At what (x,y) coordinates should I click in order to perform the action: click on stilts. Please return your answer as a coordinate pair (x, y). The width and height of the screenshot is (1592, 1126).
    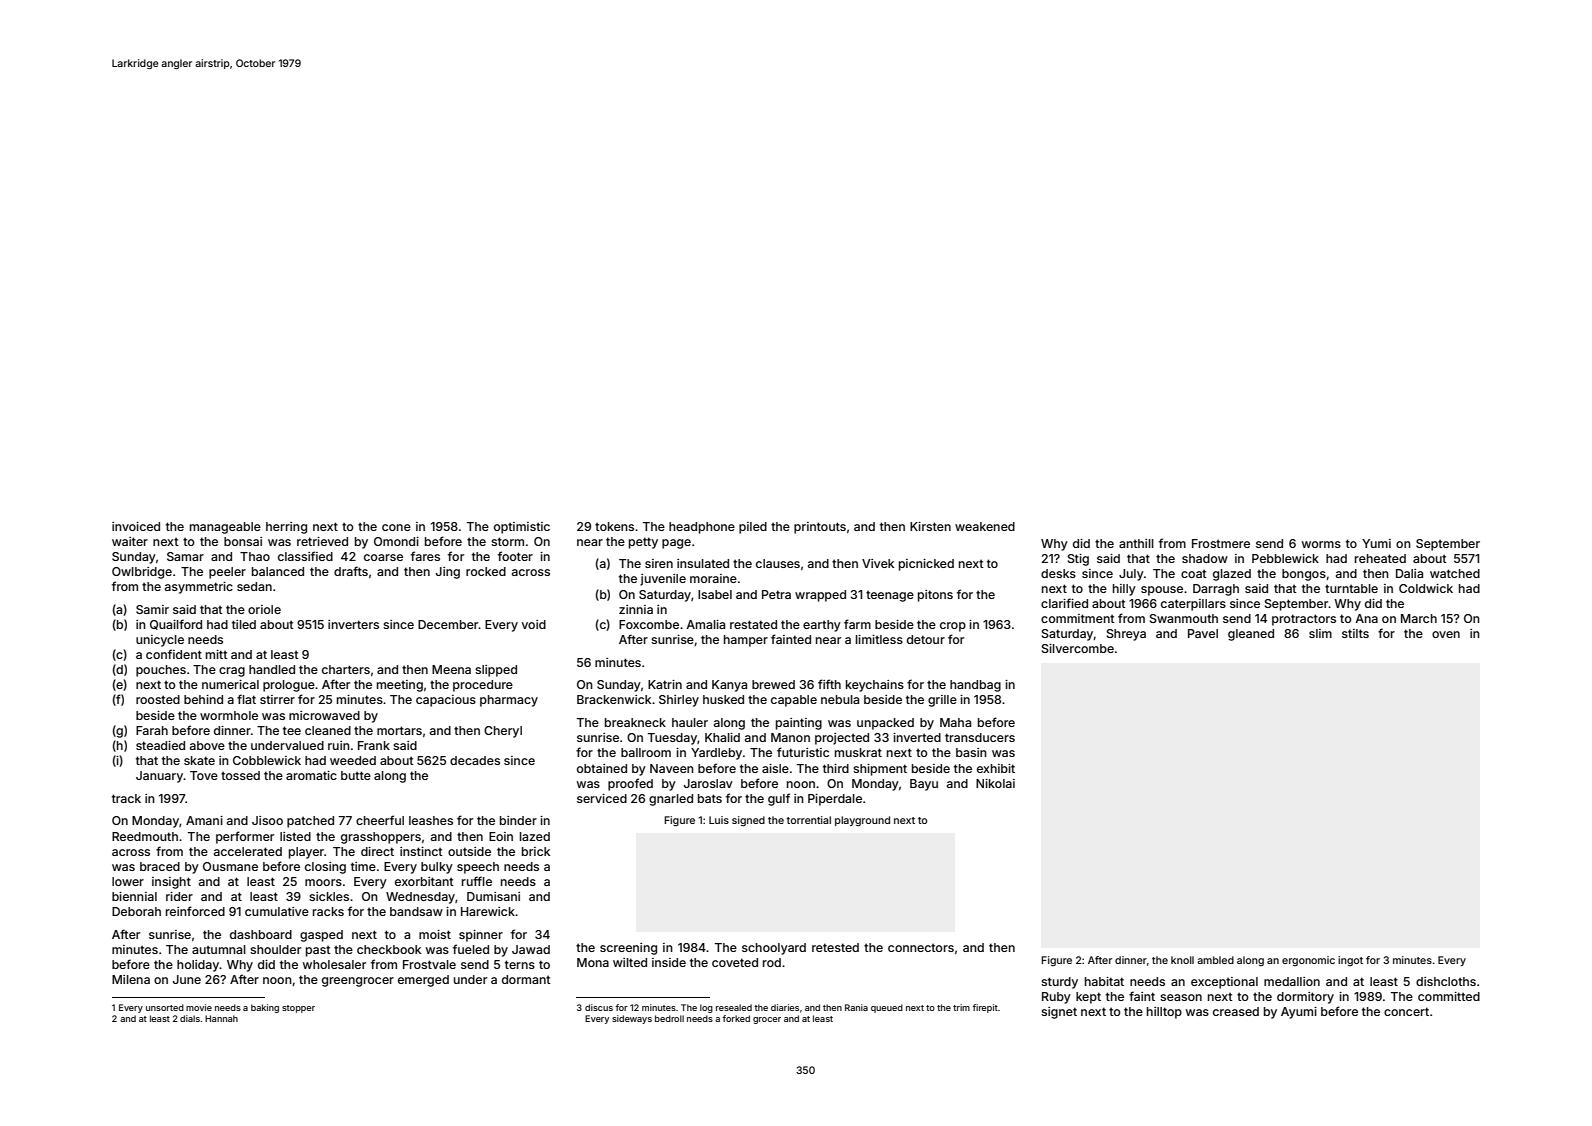
    Looking at the image, I should click on (1355, 633).
